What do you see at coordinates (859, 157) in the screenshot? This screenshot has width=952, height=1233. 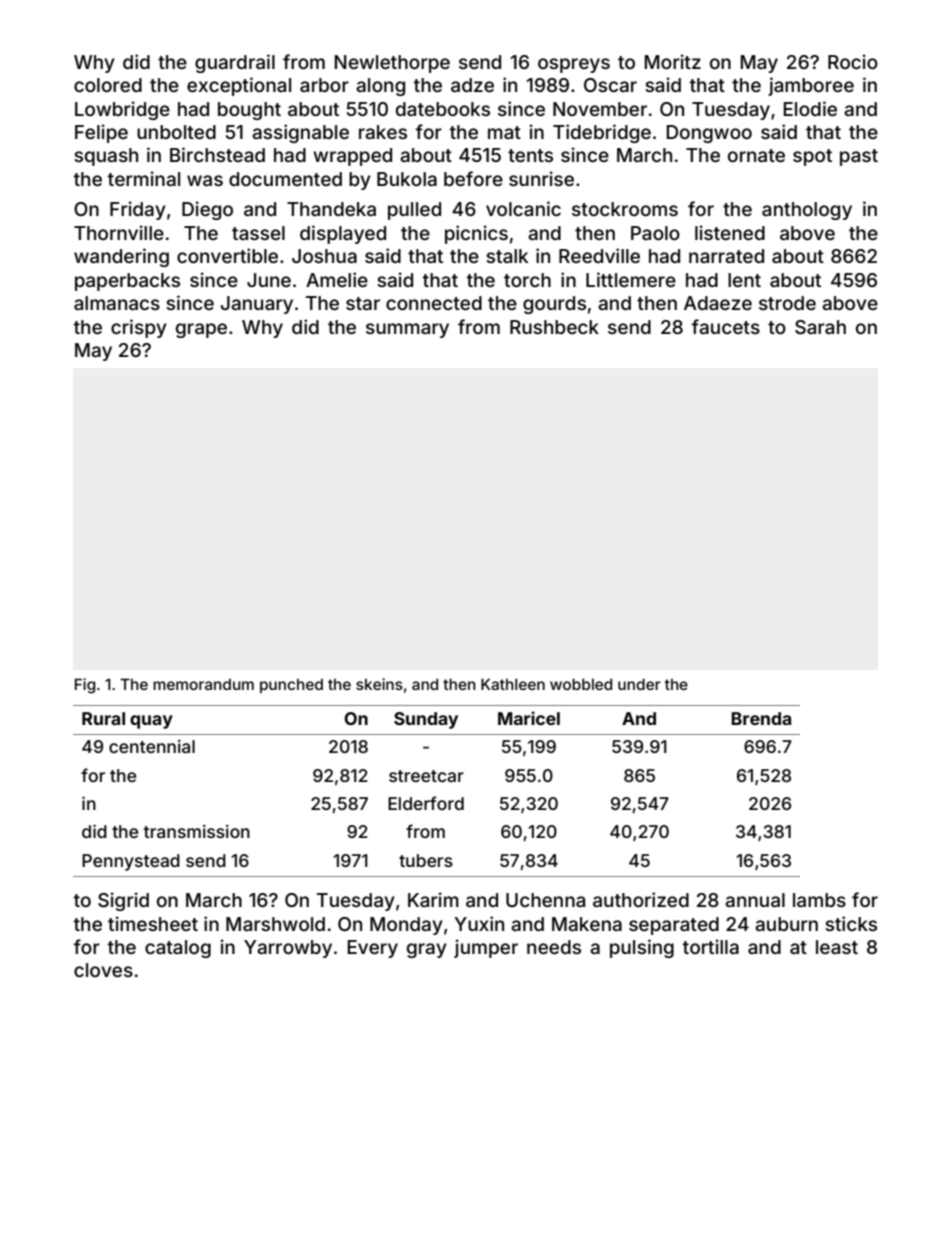 I see `past` at bounding box center [859, 157].
